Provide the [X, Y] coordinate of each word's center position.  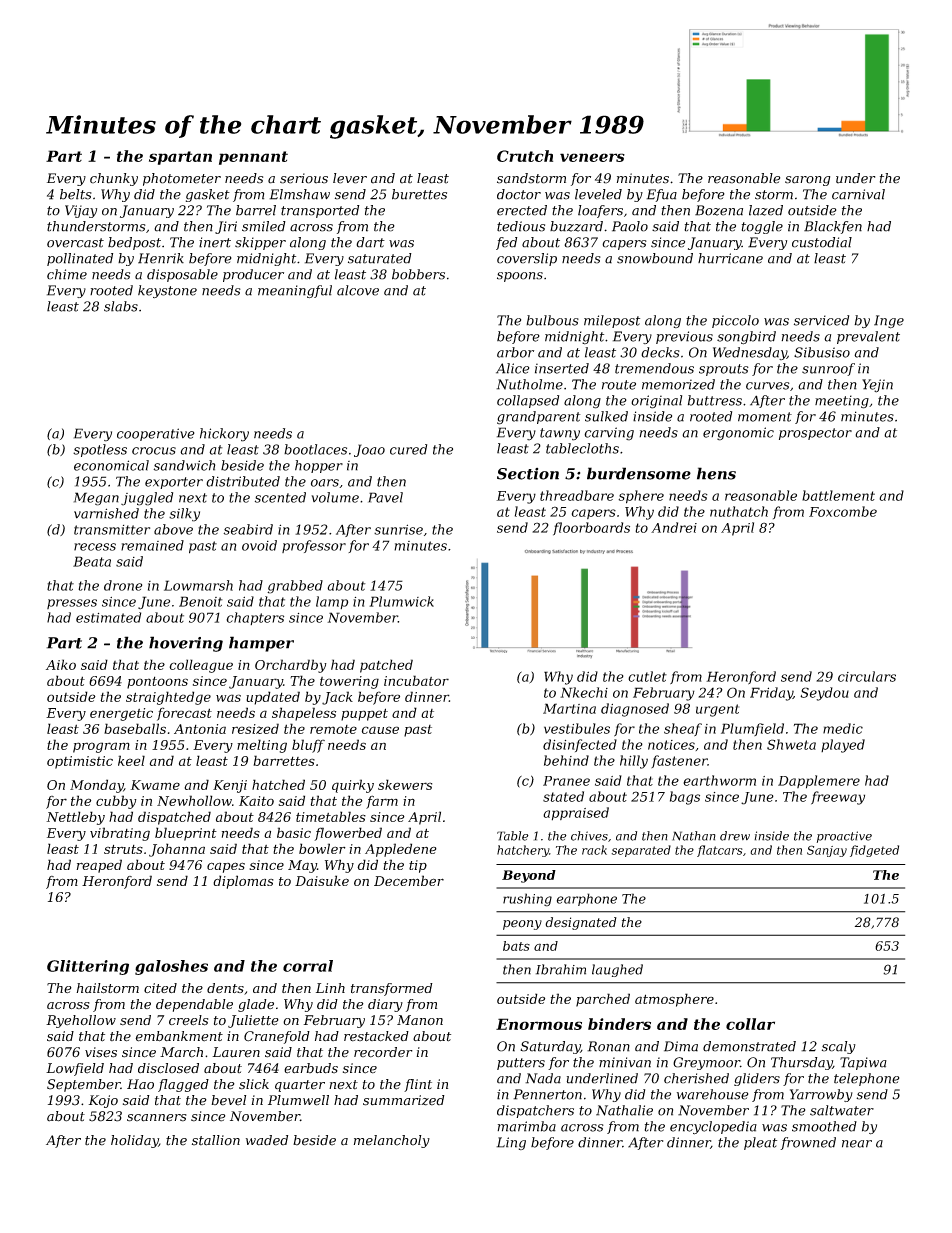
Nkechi [584, 692]
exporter [174, 483]
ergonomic [738, 434]
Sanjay [827, 851]
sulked [606, 416]
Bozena [719, 210]
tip [418, 866]
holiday [134, 1141]
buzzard [576, 226]
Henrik [161, 258]
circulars [867, 676]
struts [123, 849]
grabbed [295, 587]
